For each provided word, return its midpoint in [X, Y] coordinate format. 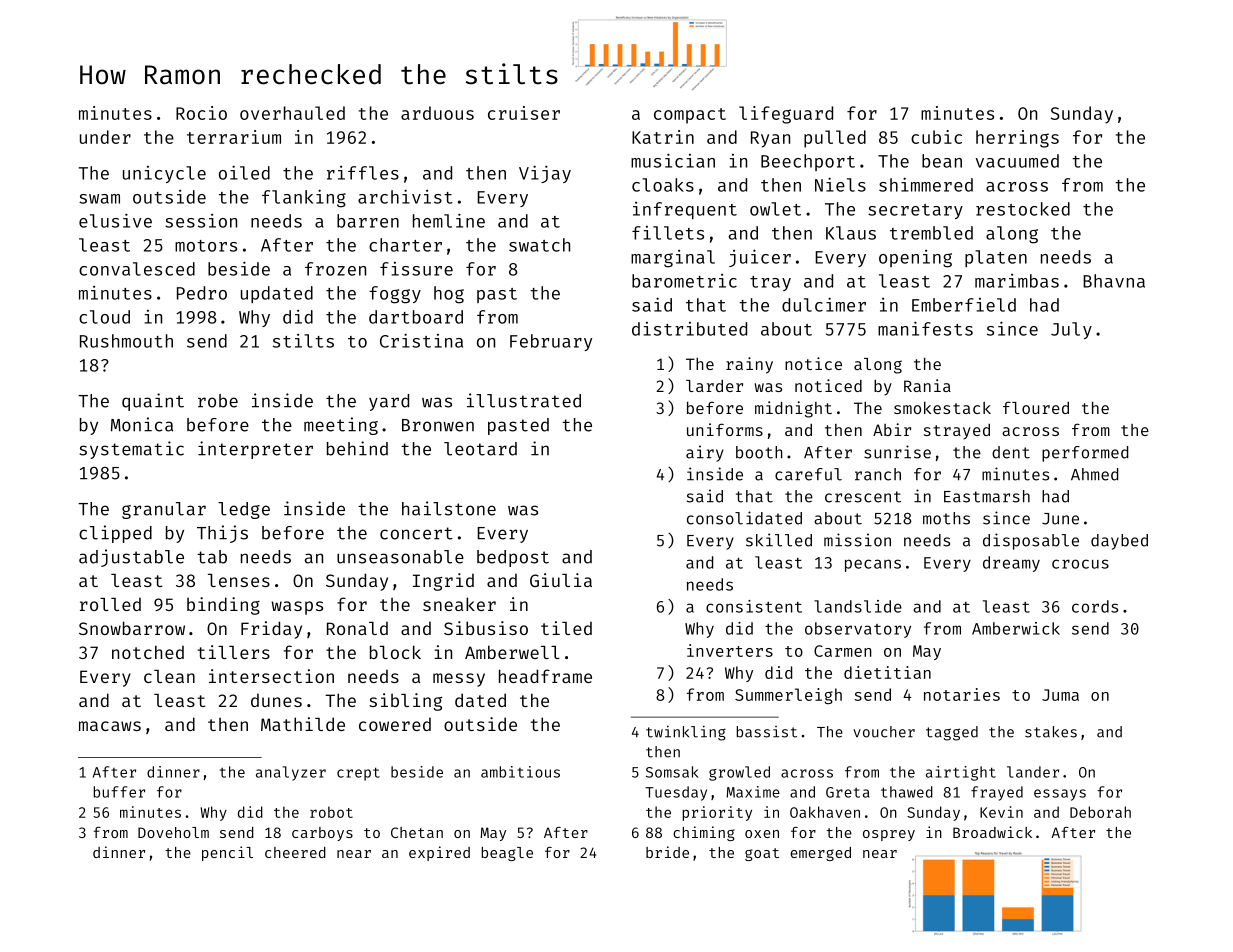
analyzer [291, 773]
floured [1036, 407]
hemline [449, 220]
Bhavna [1114, 281]
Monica [142, 424]
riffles [363, 173]
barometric [684, 281]
